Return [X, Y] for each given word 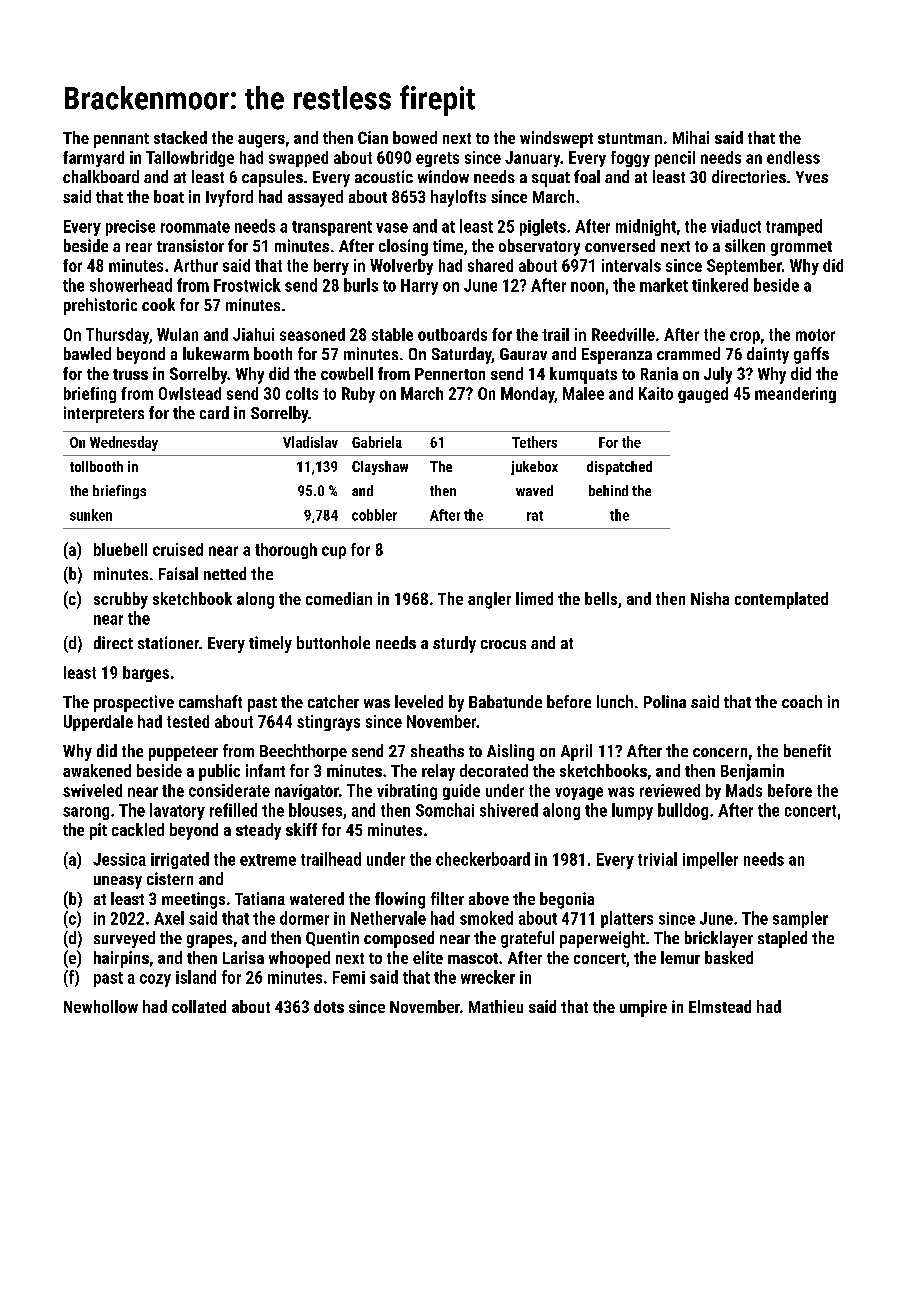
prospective [134, 703]
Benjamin [752, 772]
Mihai [691, 137]
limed [534, 598]
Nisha [710, 598]
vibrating [407, 792]
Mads [744, 790]
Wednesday [124, 443]
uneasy [118, 882]
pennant [121, 140]
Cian [373, 137]
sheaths [437, 750]
